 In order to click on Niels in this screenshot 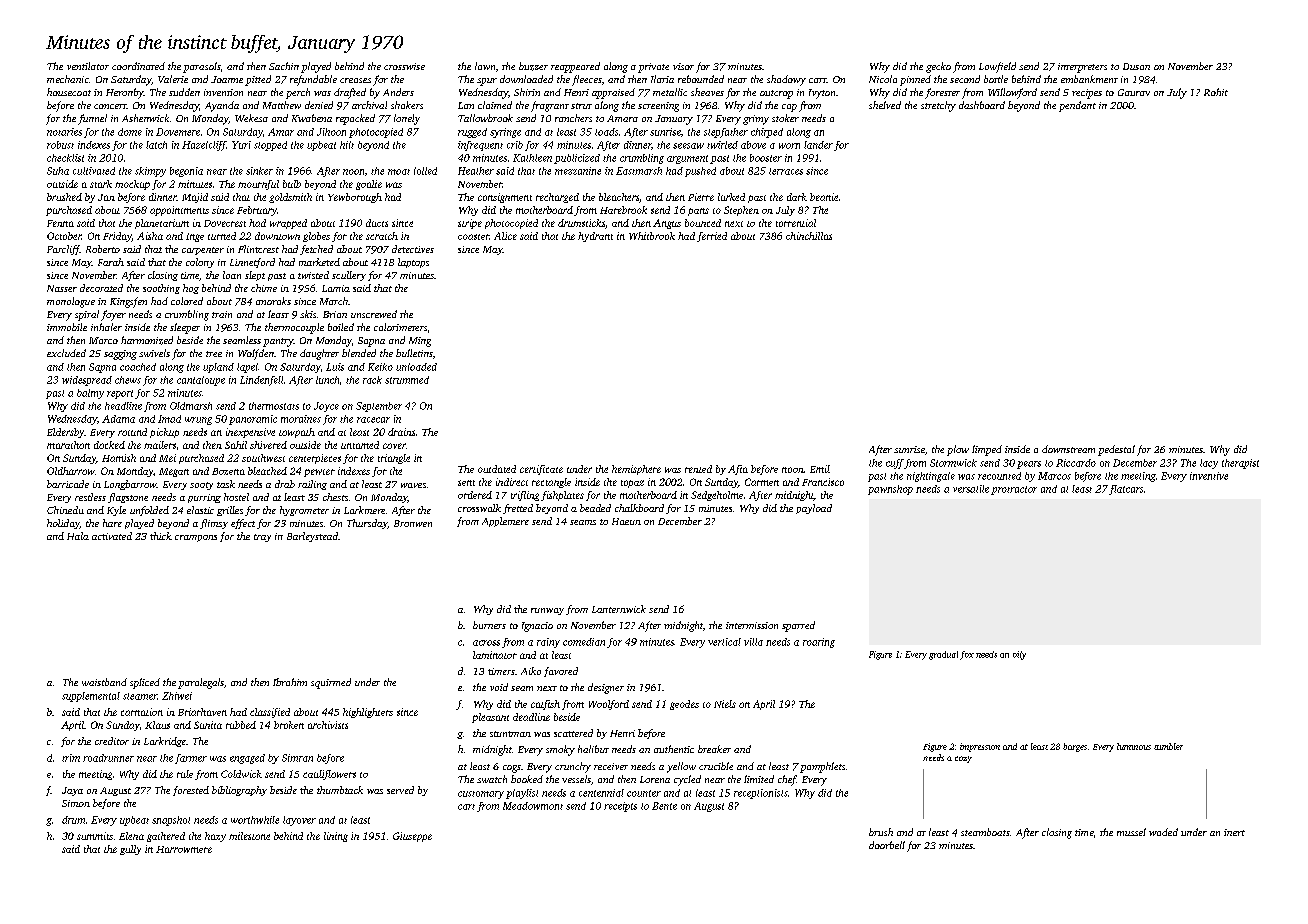, I will do `click(725, 704)`.
